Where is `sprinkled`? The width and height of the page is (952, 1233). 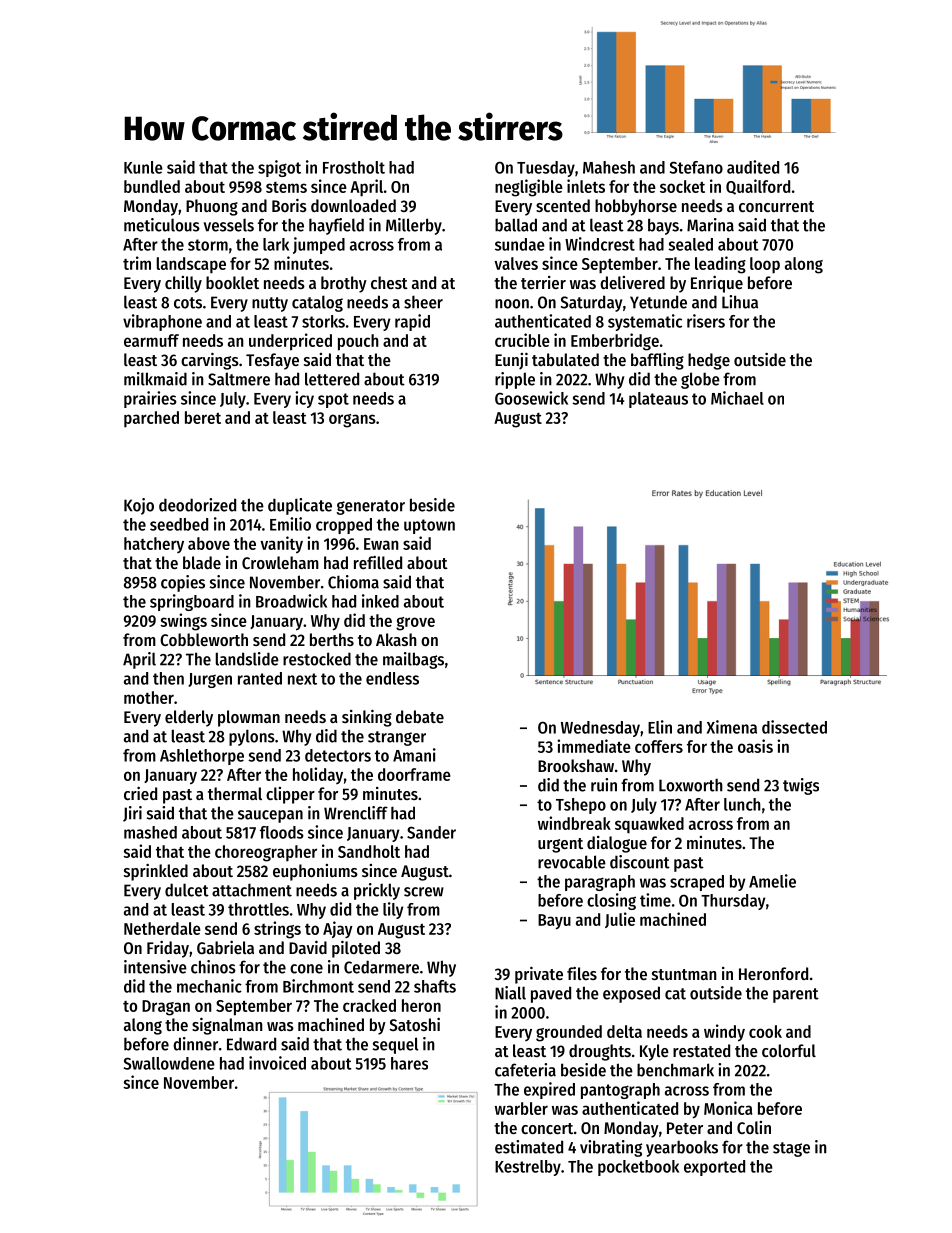
sprinkled is located at coordinates (156, 872).
